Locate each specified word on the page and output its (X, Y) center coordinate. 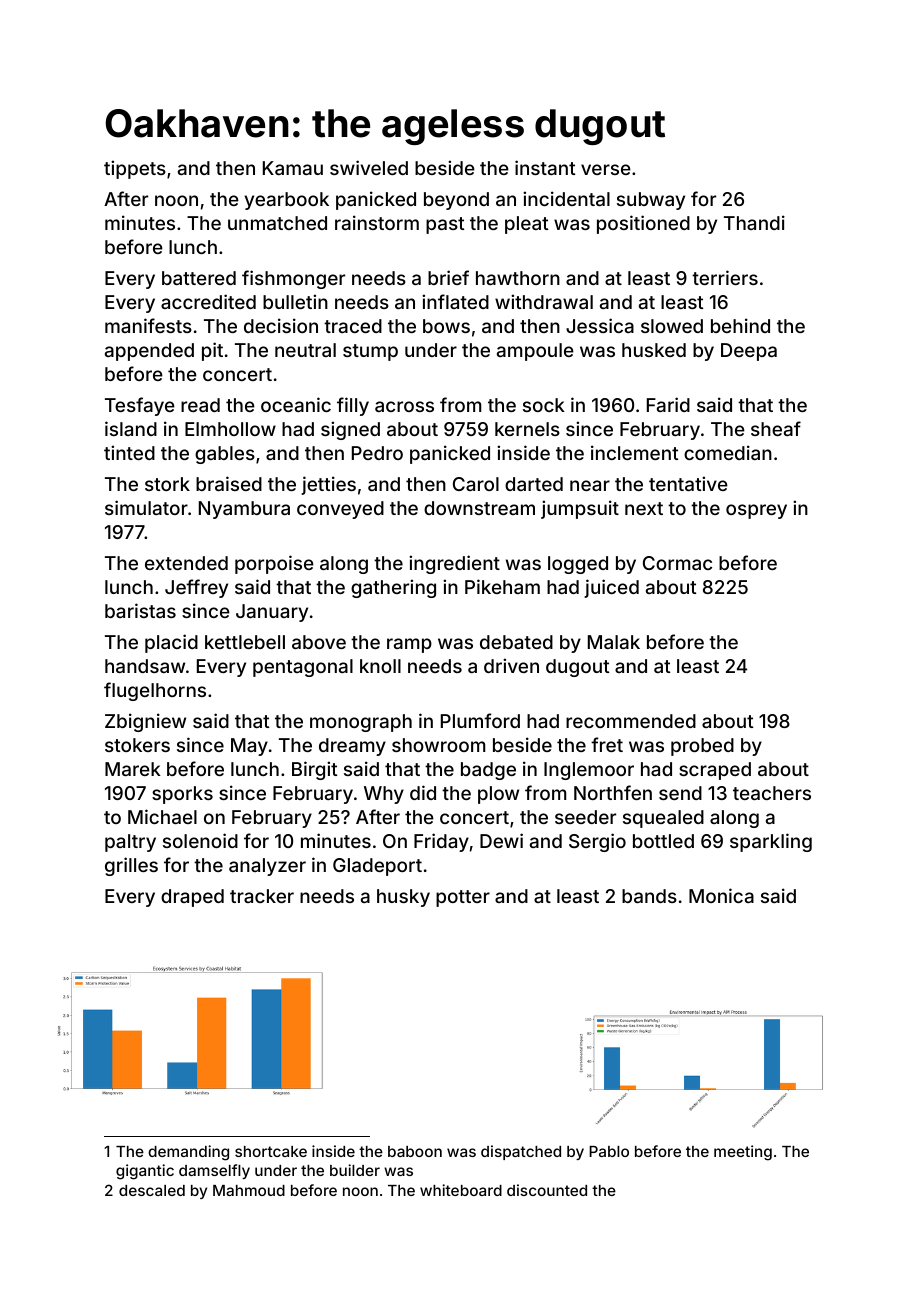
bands (649, 896)
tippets (135, 169)
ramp (409, 645)
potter (463, 898)
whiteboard (461, 1190)
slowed (672, 326)
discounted (547, 1190)
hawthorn (518, 278)
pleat (526, 225)
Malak (614, 642)
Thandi (754, 222)
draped (192, 898)
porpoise (274, 564)
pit (212, 351)
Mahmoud (249, 1190)
